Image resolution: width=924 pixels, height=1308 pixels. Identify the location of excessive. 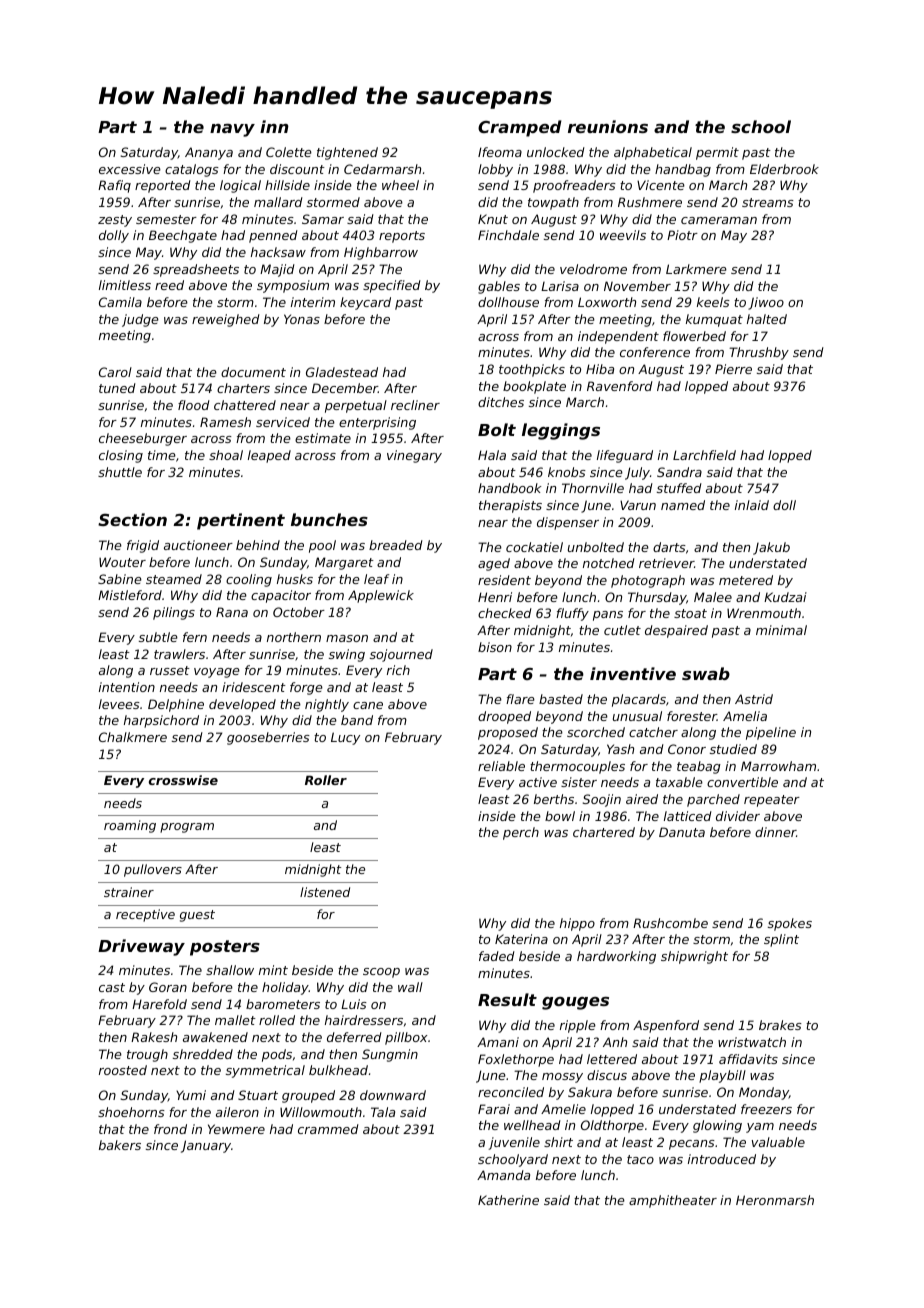
(130, 169).
